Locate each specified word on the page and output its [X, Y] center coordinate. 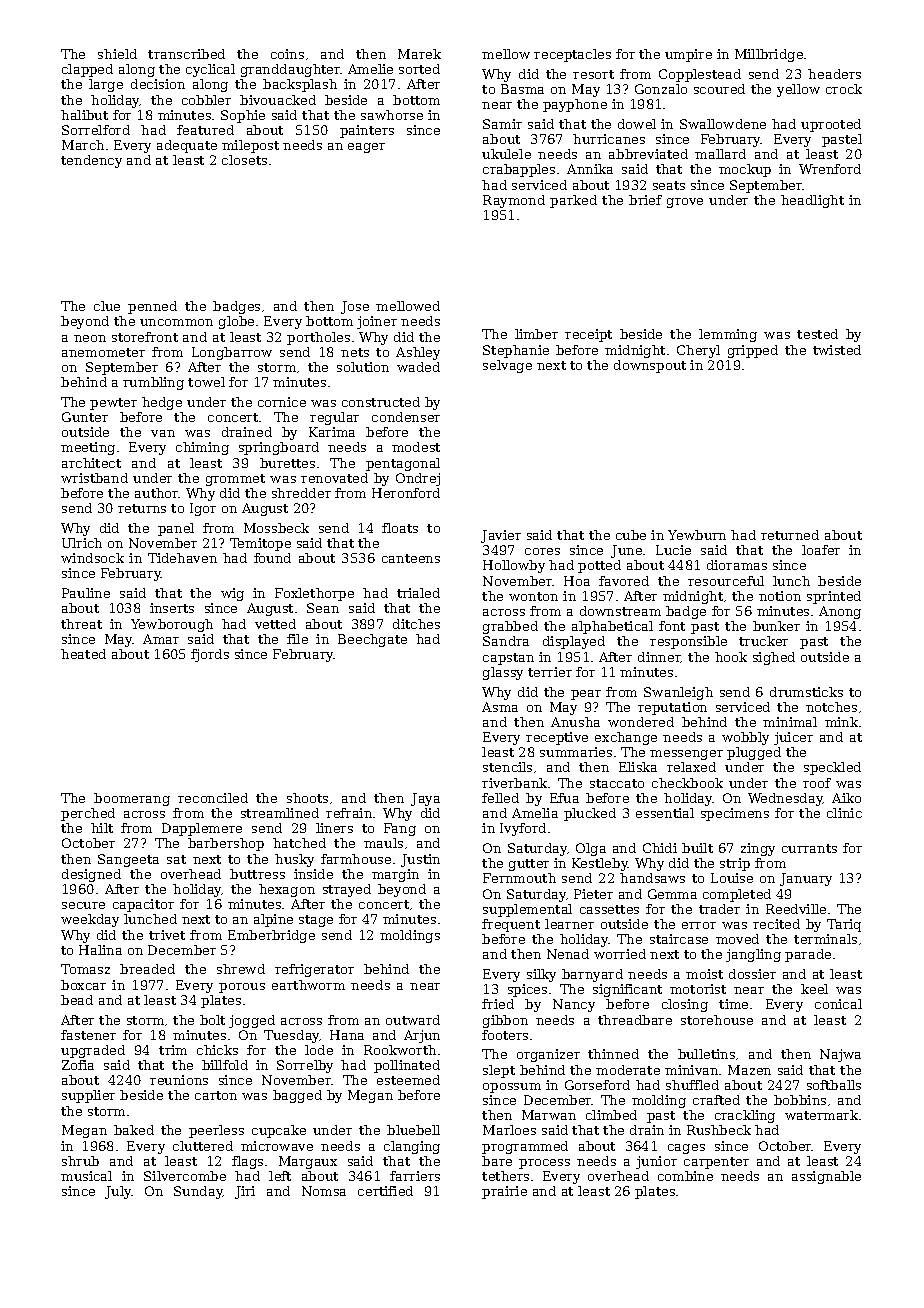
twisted [837, 350]
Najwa [840, 1055]
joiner [377, 322]
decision [158, 84]
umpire [688, 55]
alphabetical [612, 627]
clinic [844, 813]
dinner [659, 657]
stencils [507, 767]
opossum [512, 1088]
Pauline [86, 593]
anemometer [103, 352]
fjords [210, 655]
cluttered [203, 1146]
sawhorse [392, 115]
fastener [88, 1035]
